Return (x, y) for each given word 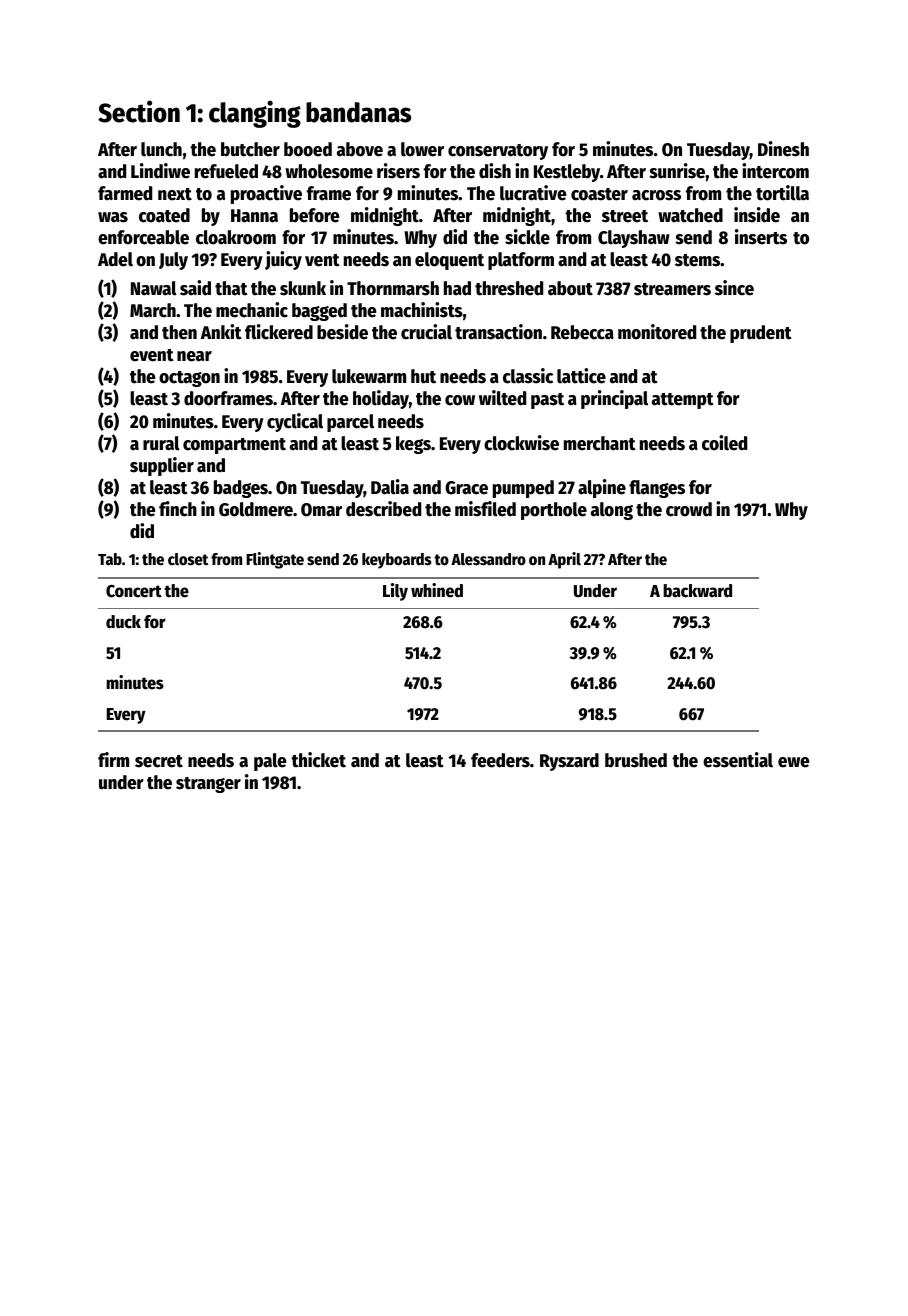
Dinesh (783, 149)
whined (437, 590)
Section (139, 111)
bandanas (358, 112)
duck (123, 622)
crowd (689, 509)
